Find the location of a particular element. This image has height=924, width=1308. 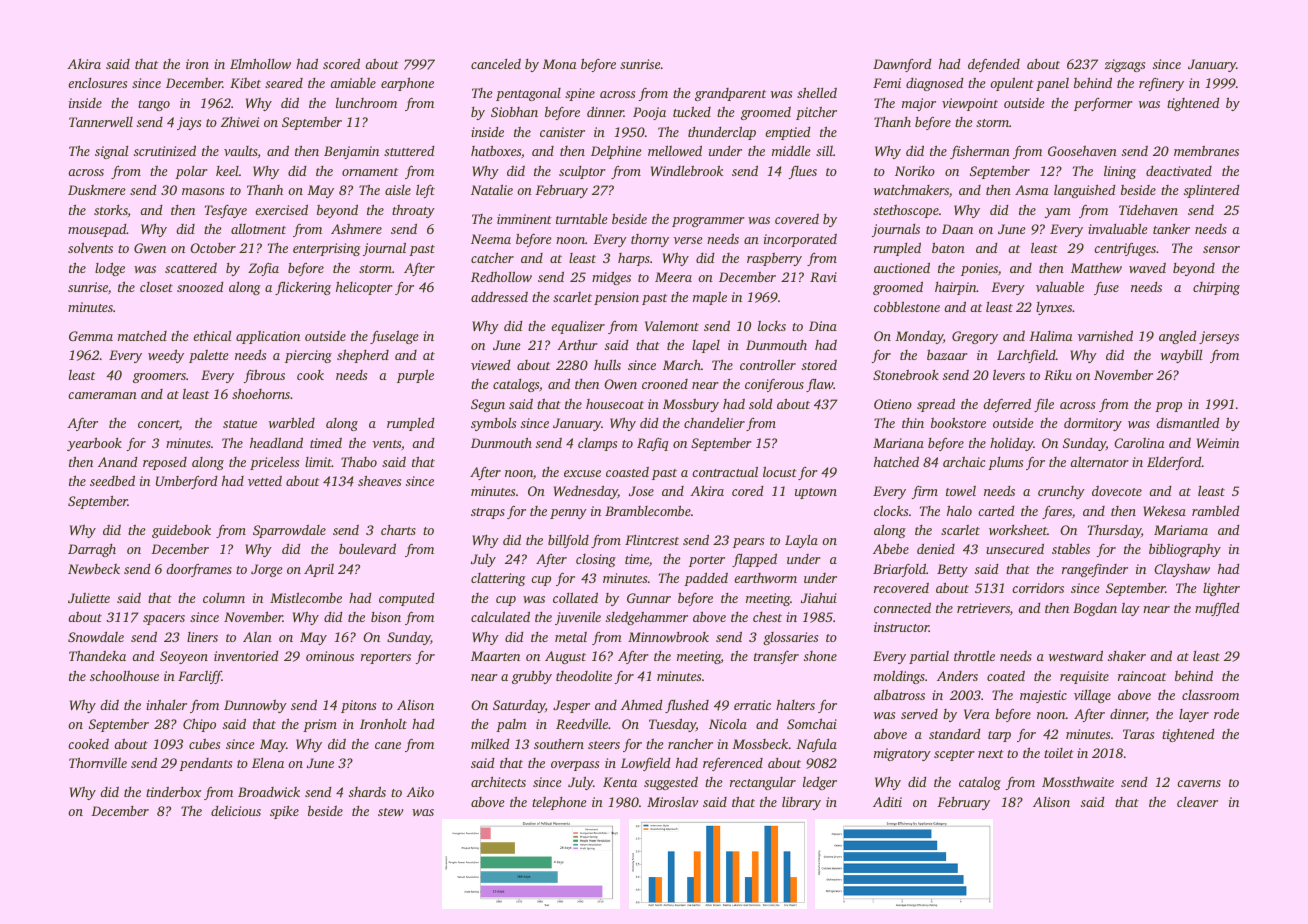

calculated is located at coordinates (500, 616).
